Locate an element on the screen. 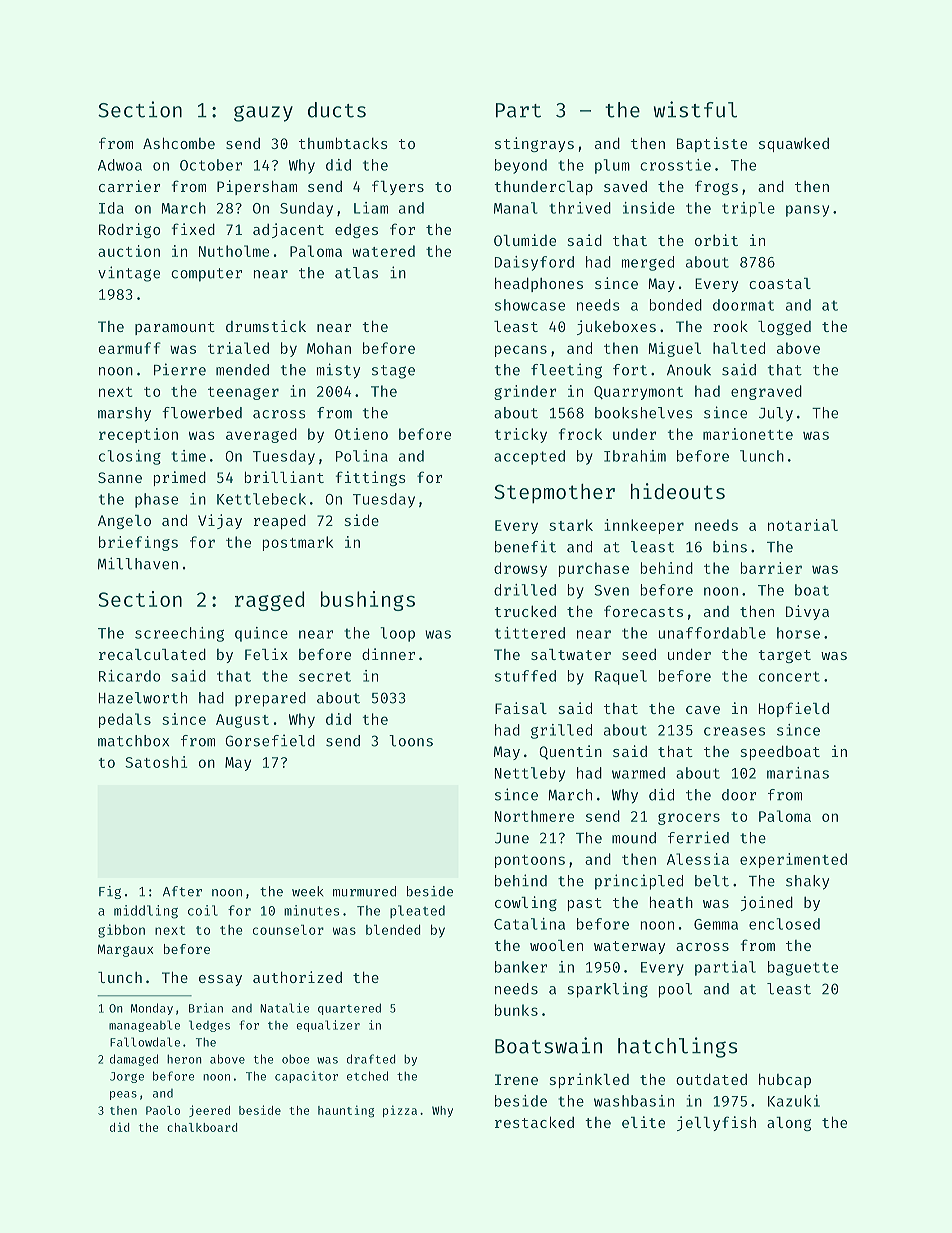 This screenshot has width=952, height=1233. wistful is located at coordinates (695, 109).
